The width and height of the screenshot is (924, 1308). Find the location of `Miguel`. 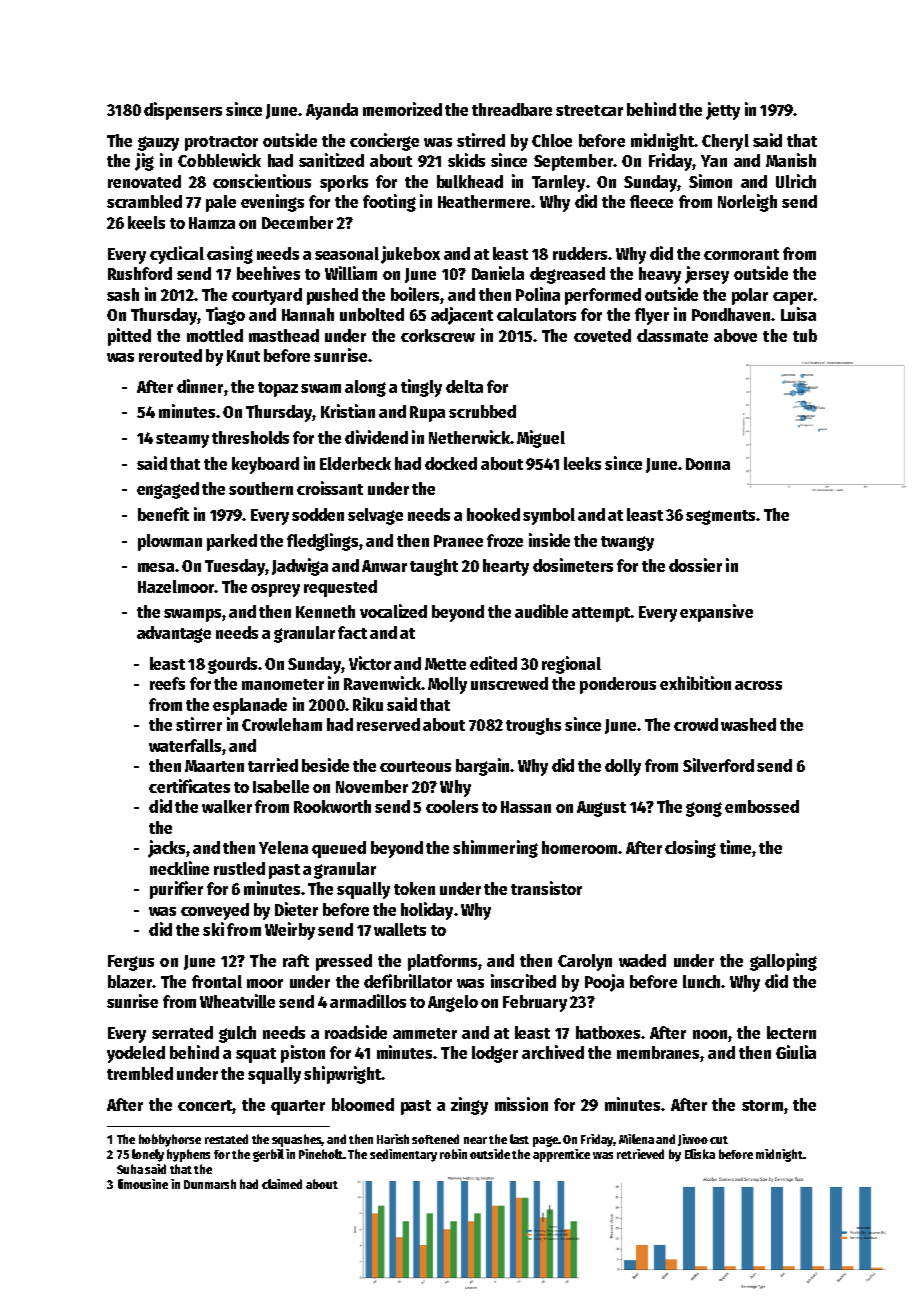

Miguel is located at coordinates (541, 439).
